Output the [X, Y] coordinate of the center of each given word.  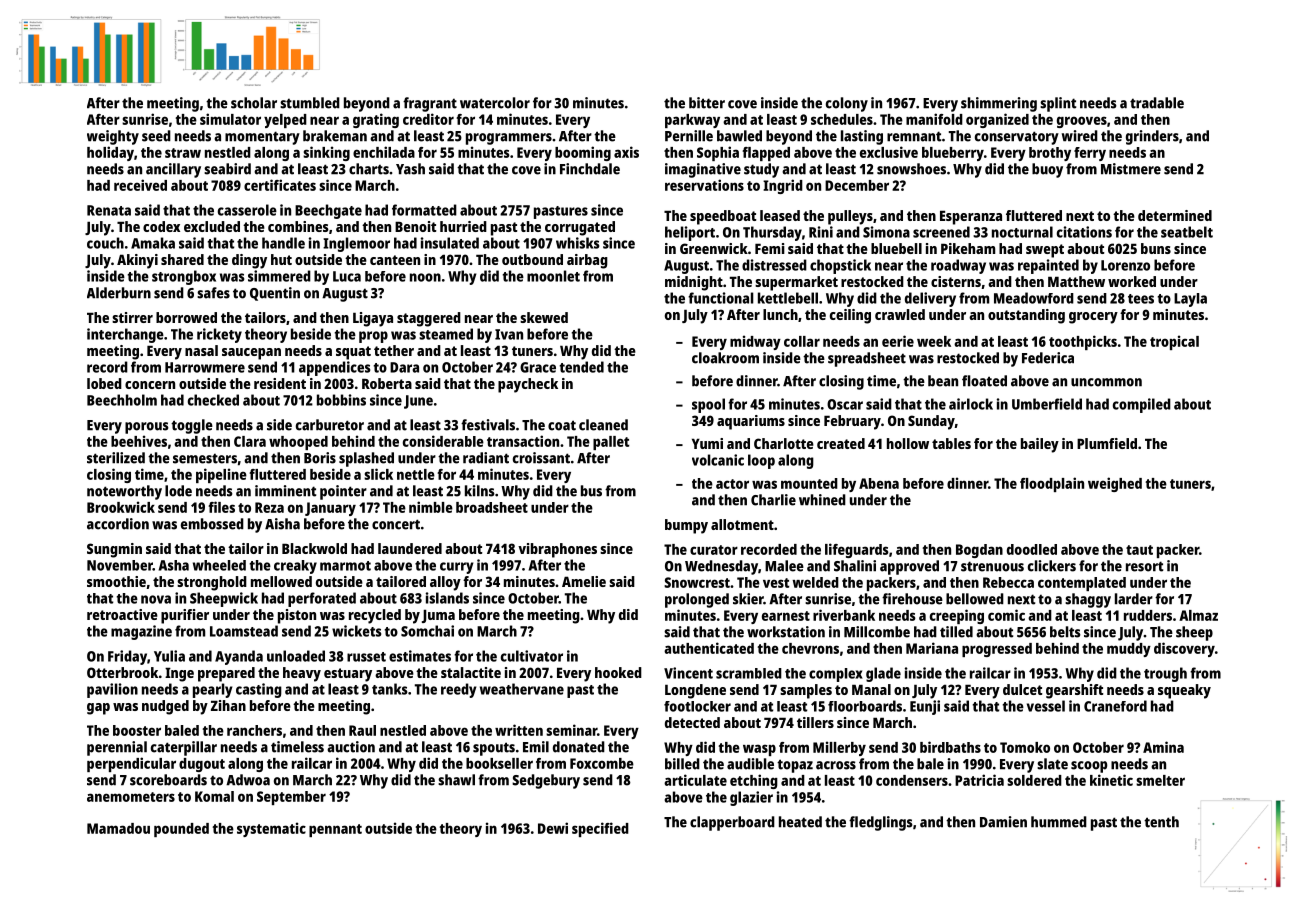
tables [951, 443]
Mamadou [118, 828]
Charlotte [784, 443]
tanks [389, 689]
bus [591, 491]
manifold [934, 119]
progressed [997, 650]
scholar [254, 103]
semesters [205, 458]
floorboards [865, 706]
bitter [707, 103]
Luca [347, 276]
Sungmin [114, 550]
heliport [690, 233]
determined [1175, 215]
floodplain [1052, 484]
